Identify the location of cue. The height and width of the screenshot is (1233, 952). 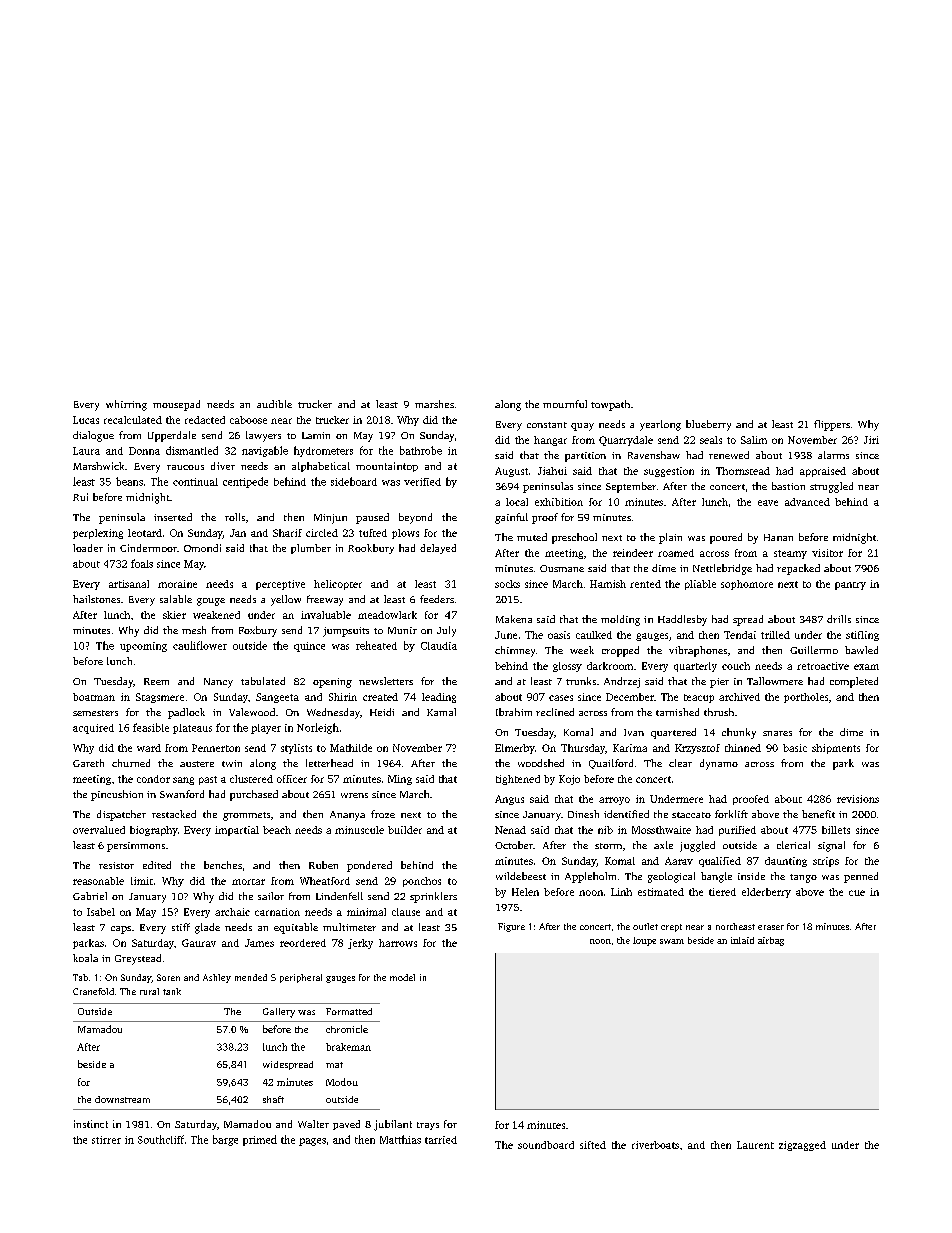
(857, 893).
